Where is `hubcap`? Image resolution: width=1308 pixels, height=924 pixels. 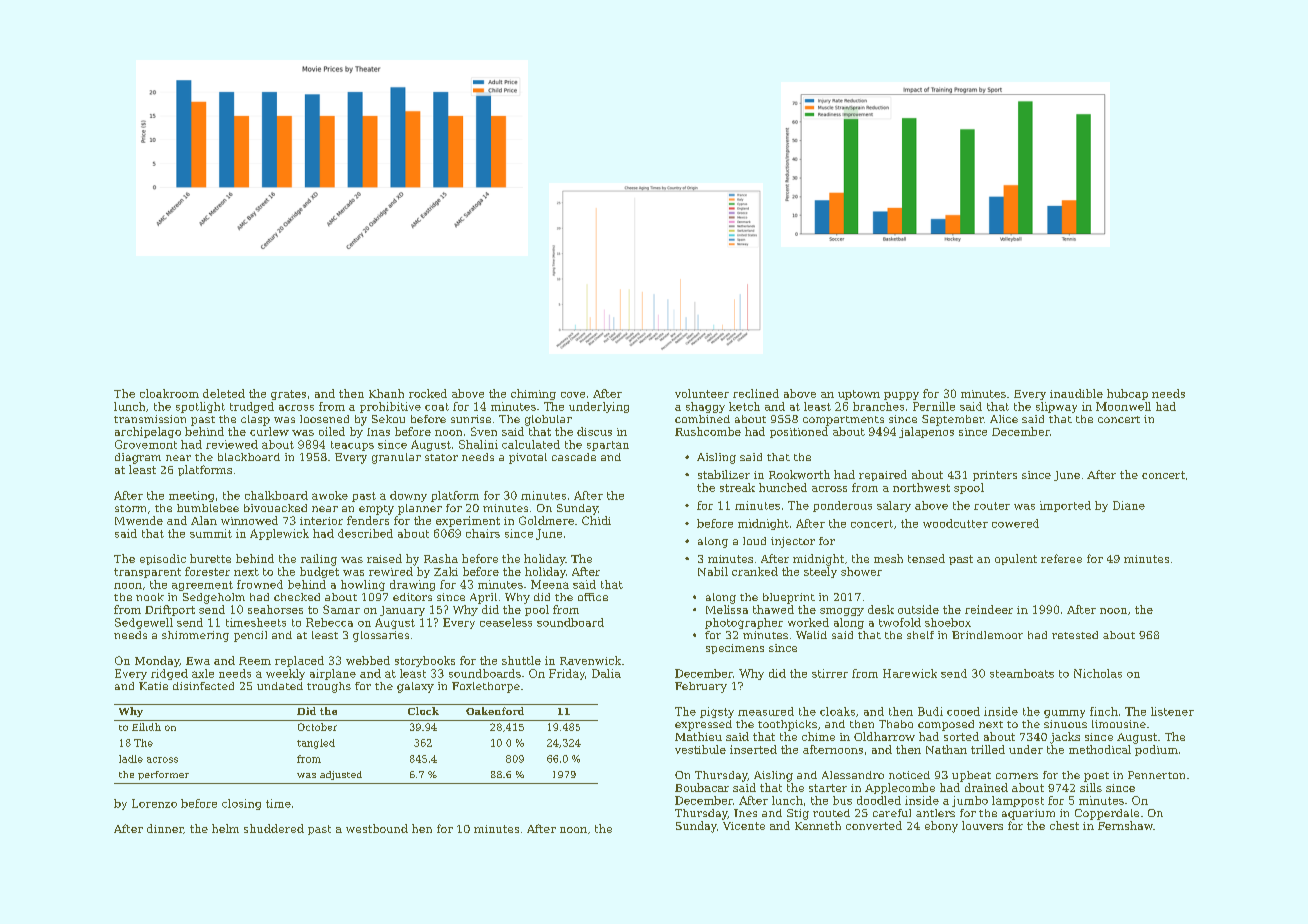 hubcap is located at coordinates (1127, 394).
